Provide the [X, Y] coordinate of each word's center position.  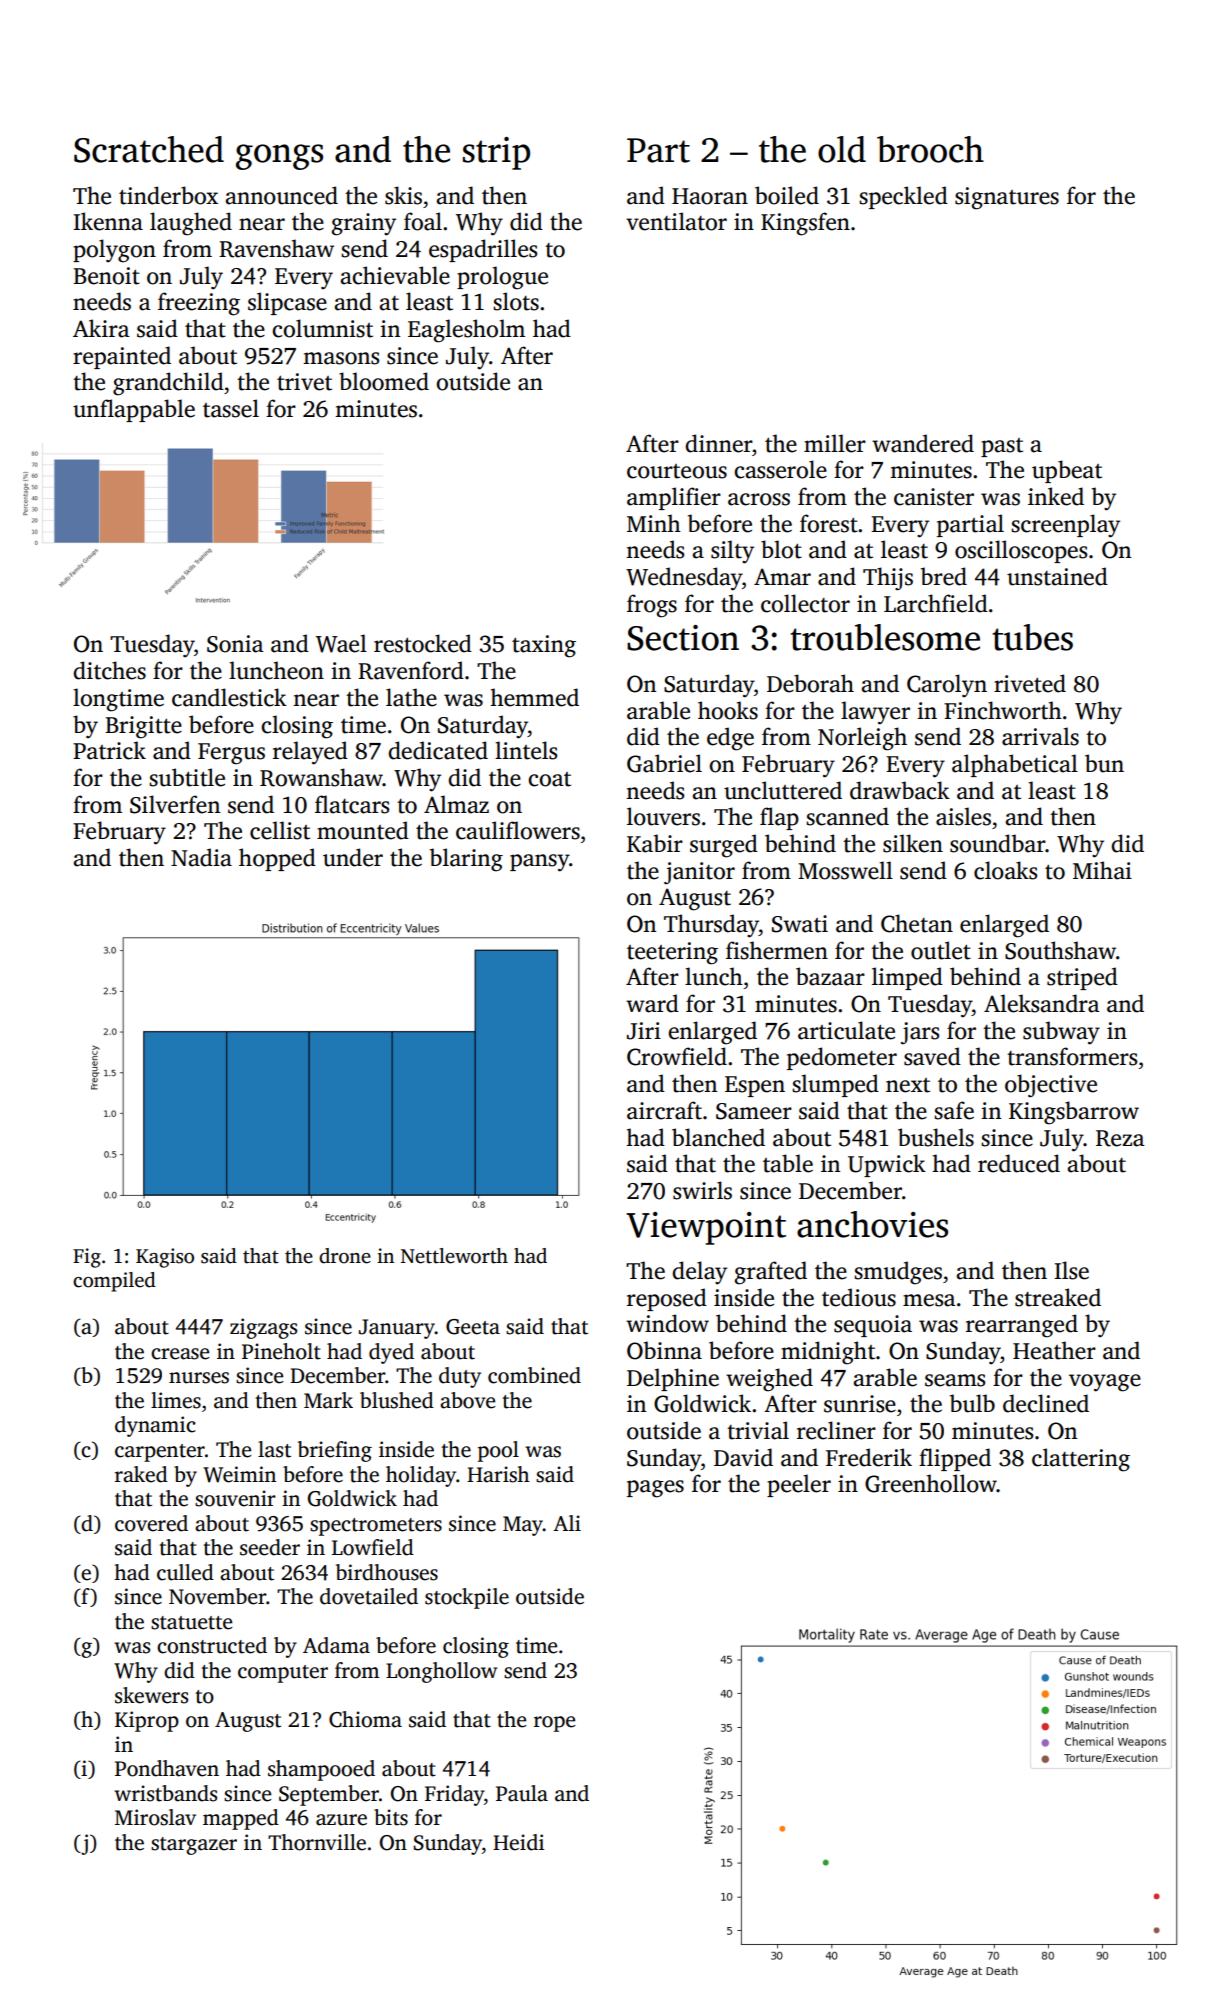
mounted [363, 830]
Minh [654, 523]
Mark [328, 1400]
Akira [101, 328]
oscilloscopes [1021, 551]
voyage [1105, 1383]
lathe [411, 697]
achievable [395, 275]
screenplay [1065, 526]
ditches [109, 670]
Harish [498, 1474]
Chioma [365, 1719]
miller [835, 443]
